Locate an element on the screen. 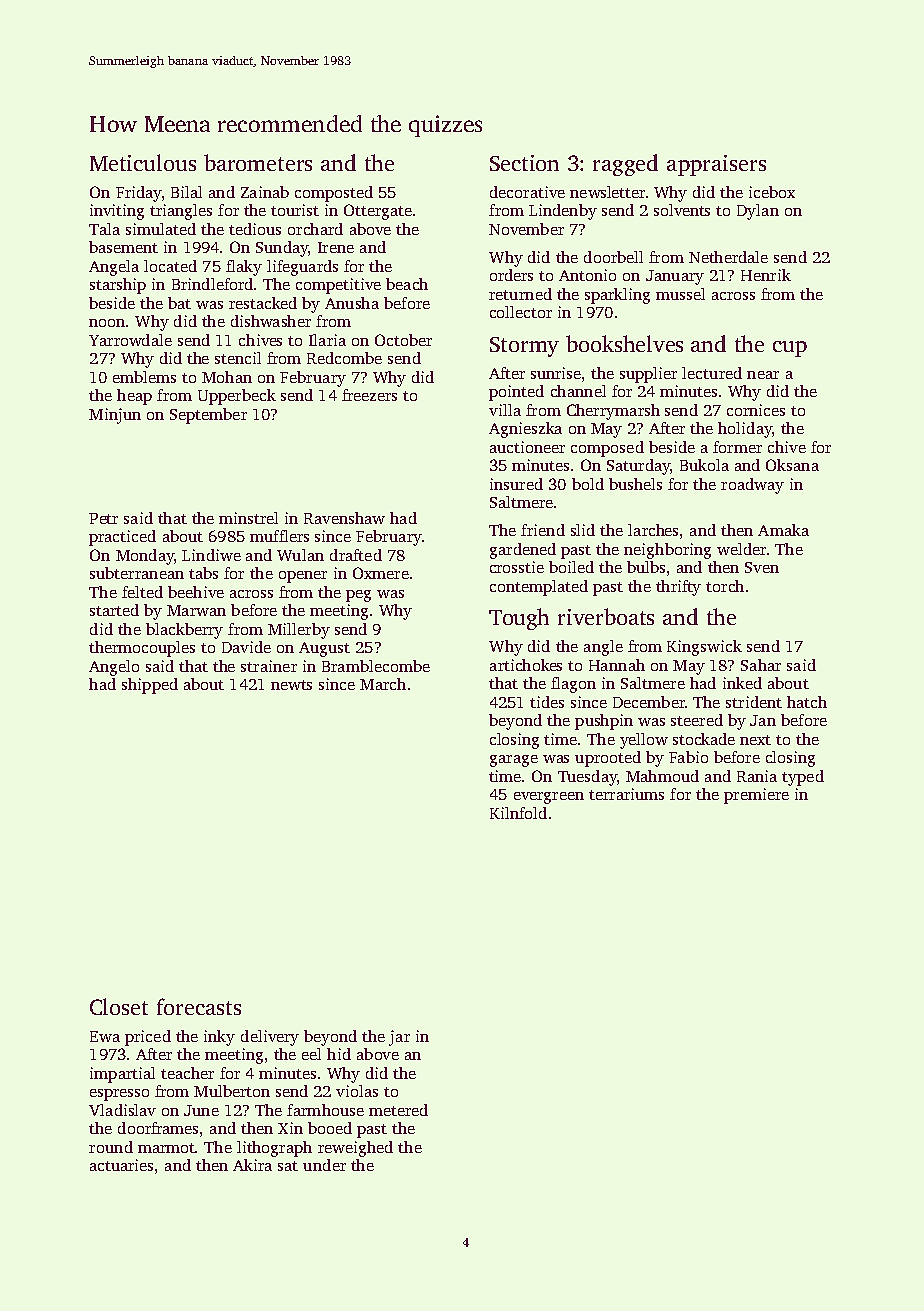 The height and width of the screenshot is (1311, 924). mussel is located at coordinates (680, 294).
